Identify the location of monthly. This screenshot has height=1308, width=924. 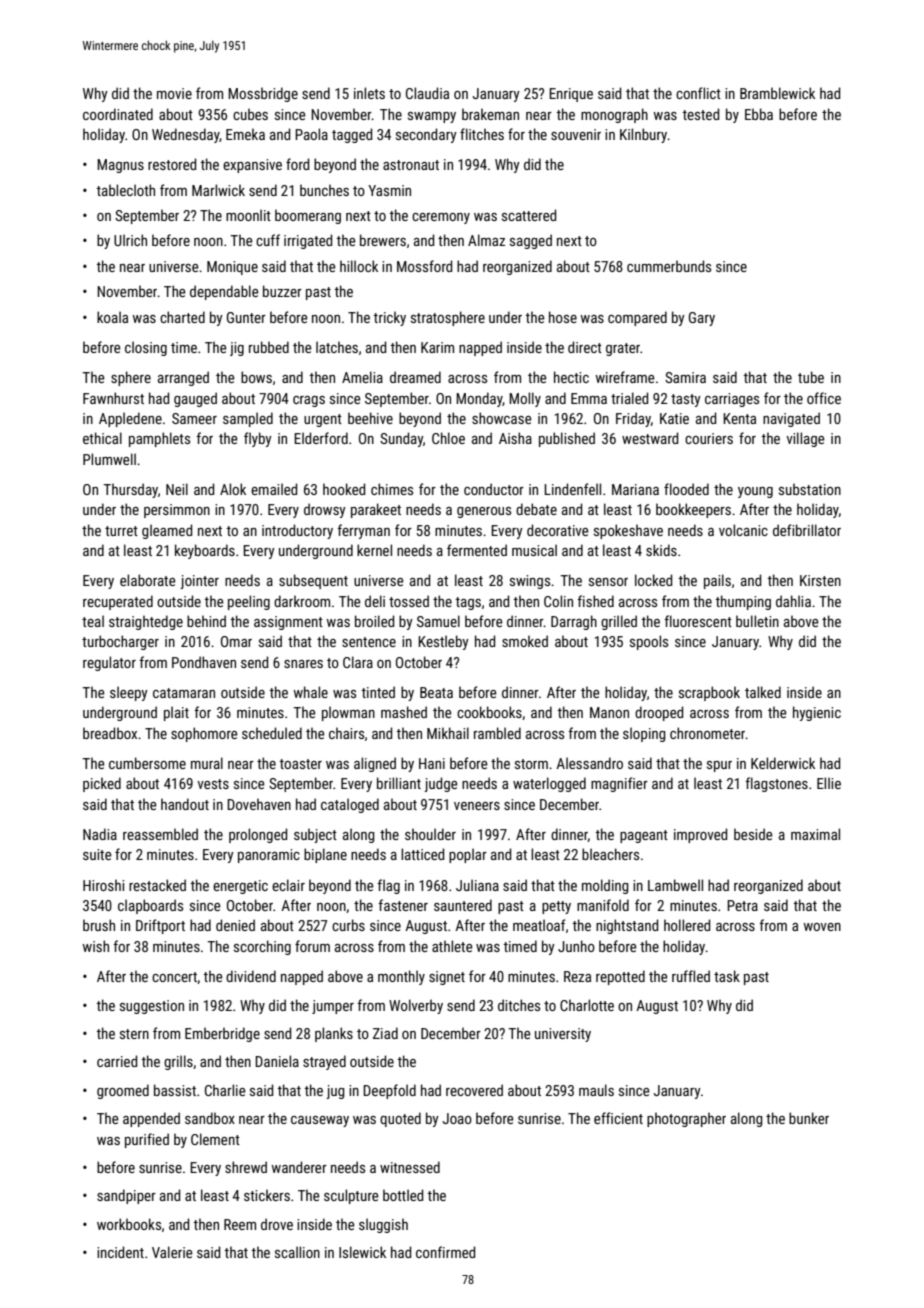
(401, 977).
